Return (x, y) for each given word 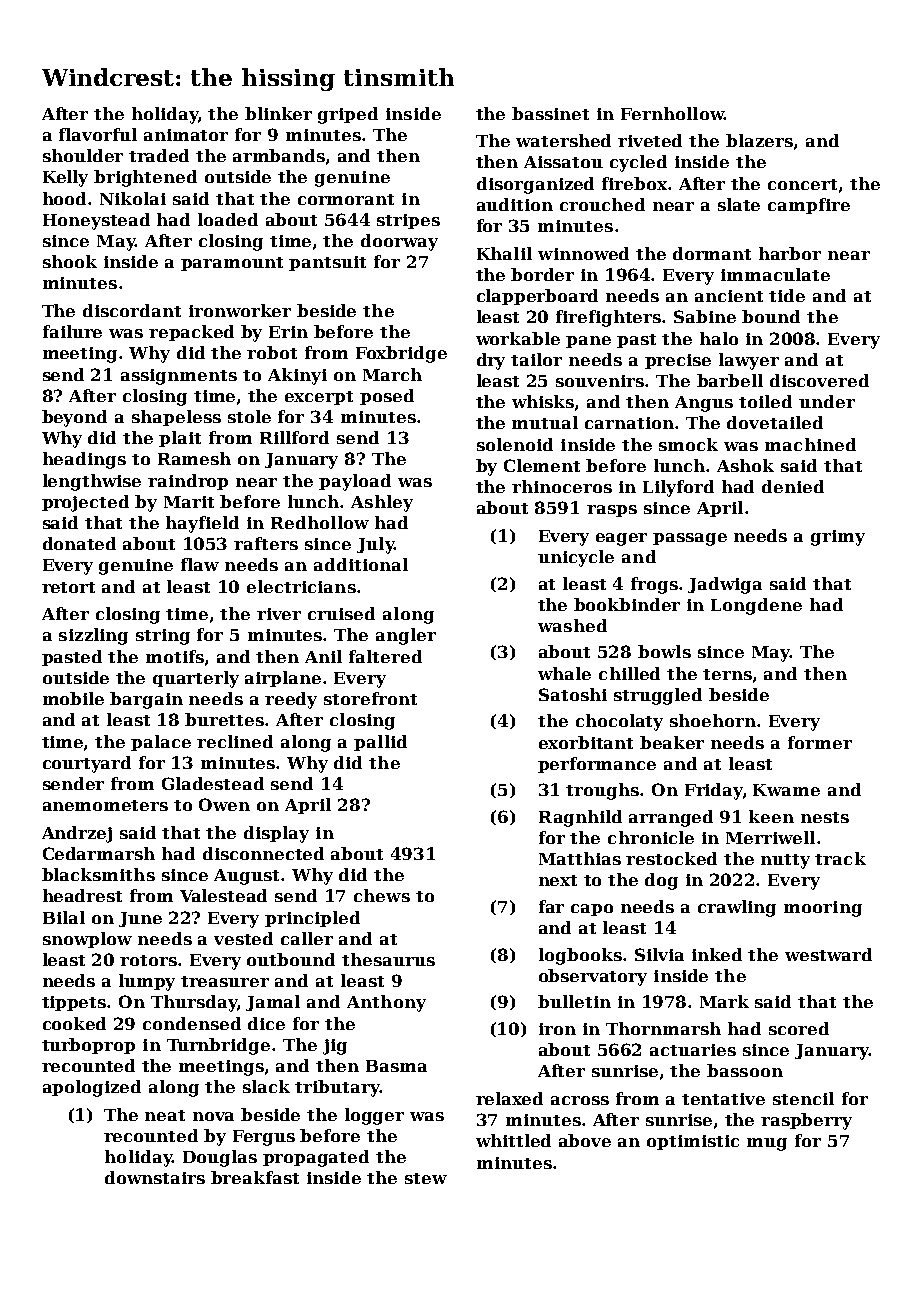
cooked (74, 1023)
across (580, 1100)
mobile (73, 698)
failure (72, 331)
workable (518, 338)
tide (787, 295)
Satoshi (573, 694)
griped (348, 115)
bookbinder (627, 604)
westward (828, 954)
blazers (759, 140)
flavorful (98, 134)
